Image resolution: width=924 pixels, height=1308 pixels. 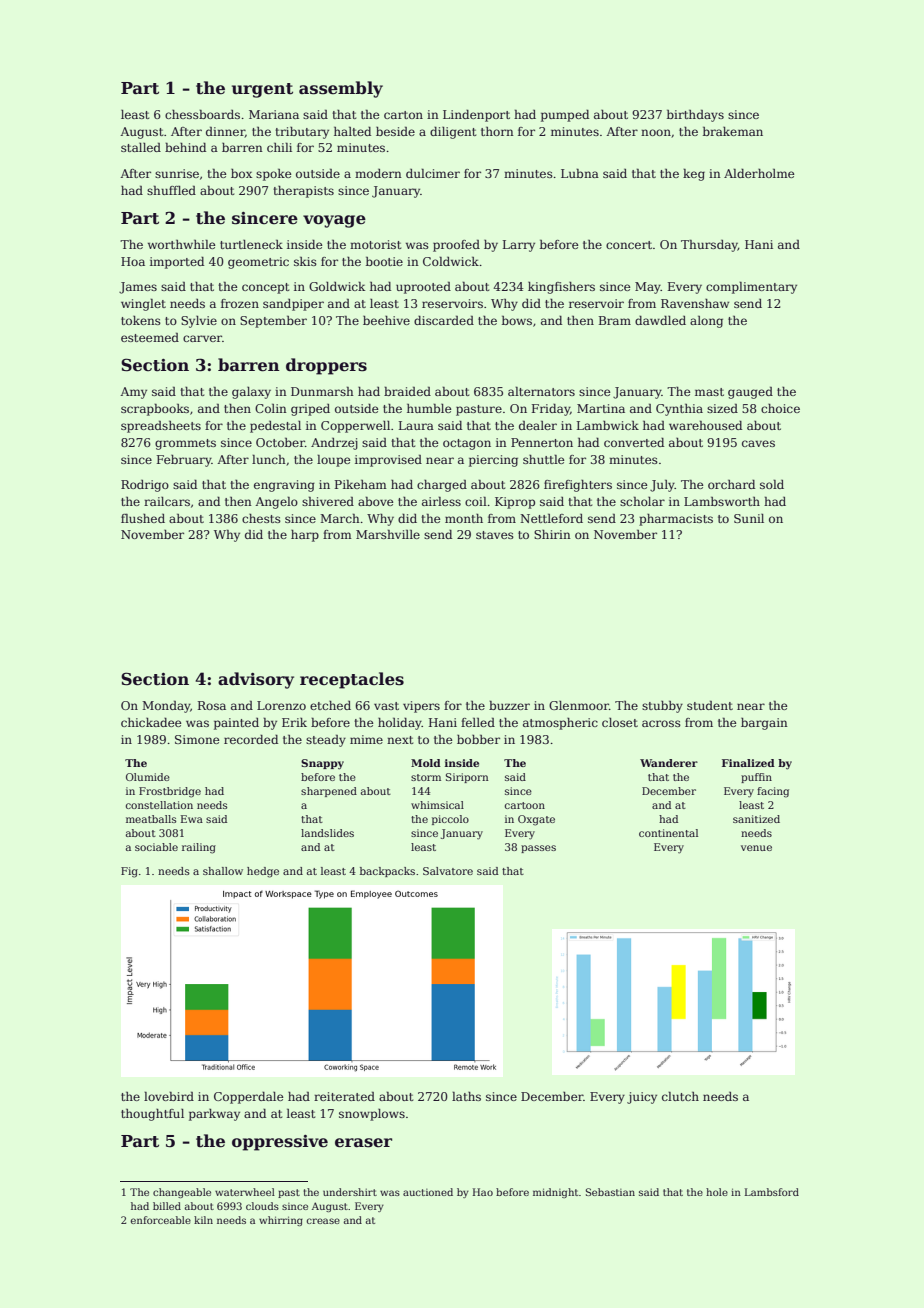 I want to click on passes, so click(x=538, y=849).
